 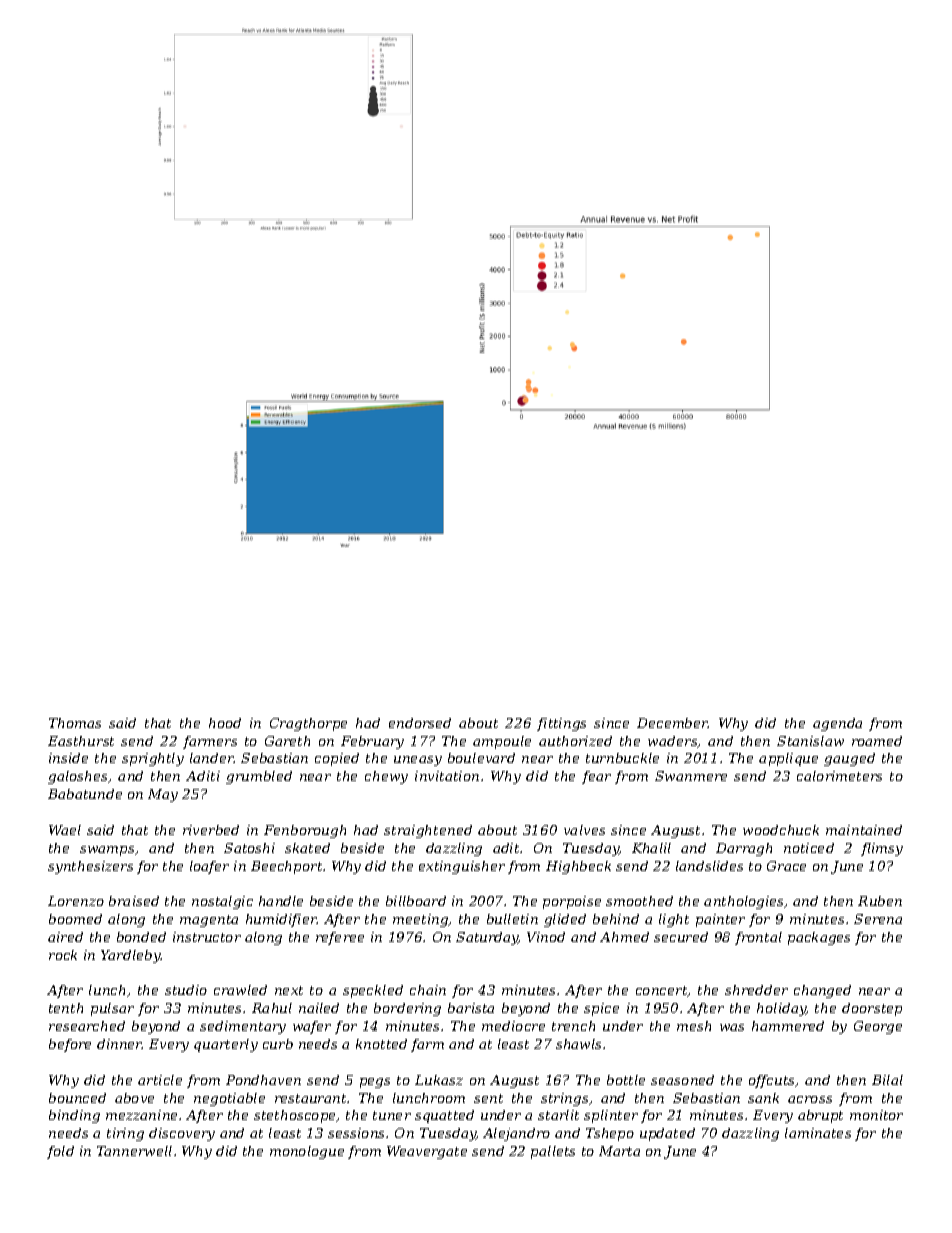 What do you see at coordinates (819, 938) in the screenshot?
I see `packages` at bounding box center [819, 938].
